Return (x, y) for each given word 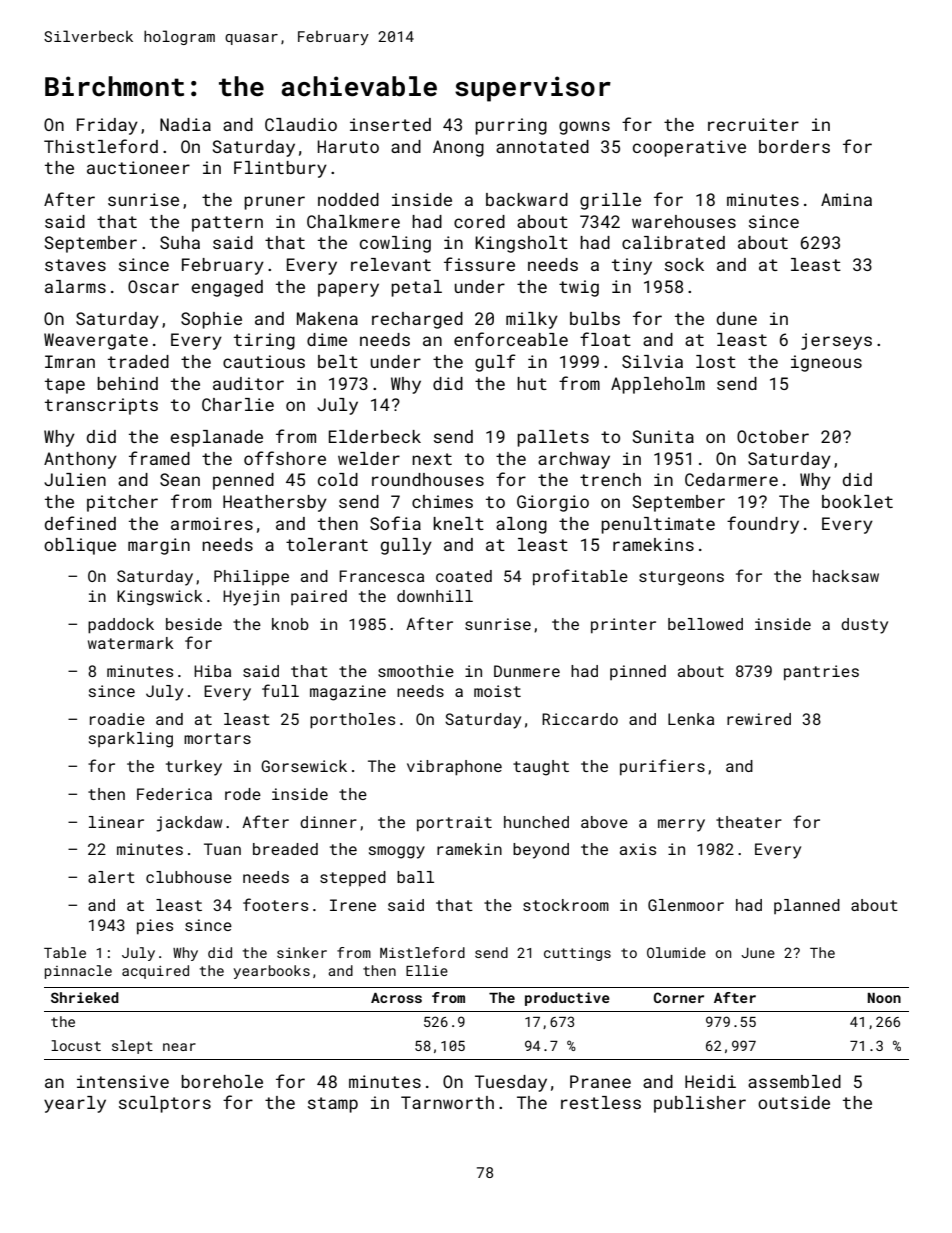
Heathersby (275, 503)
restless (601, 1102)
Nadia (185, 124)
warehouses (684, 221)
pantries (821, 673)
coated (464, 576)
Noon (884, 998)
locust (76, 1045)
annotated (542, 146)
